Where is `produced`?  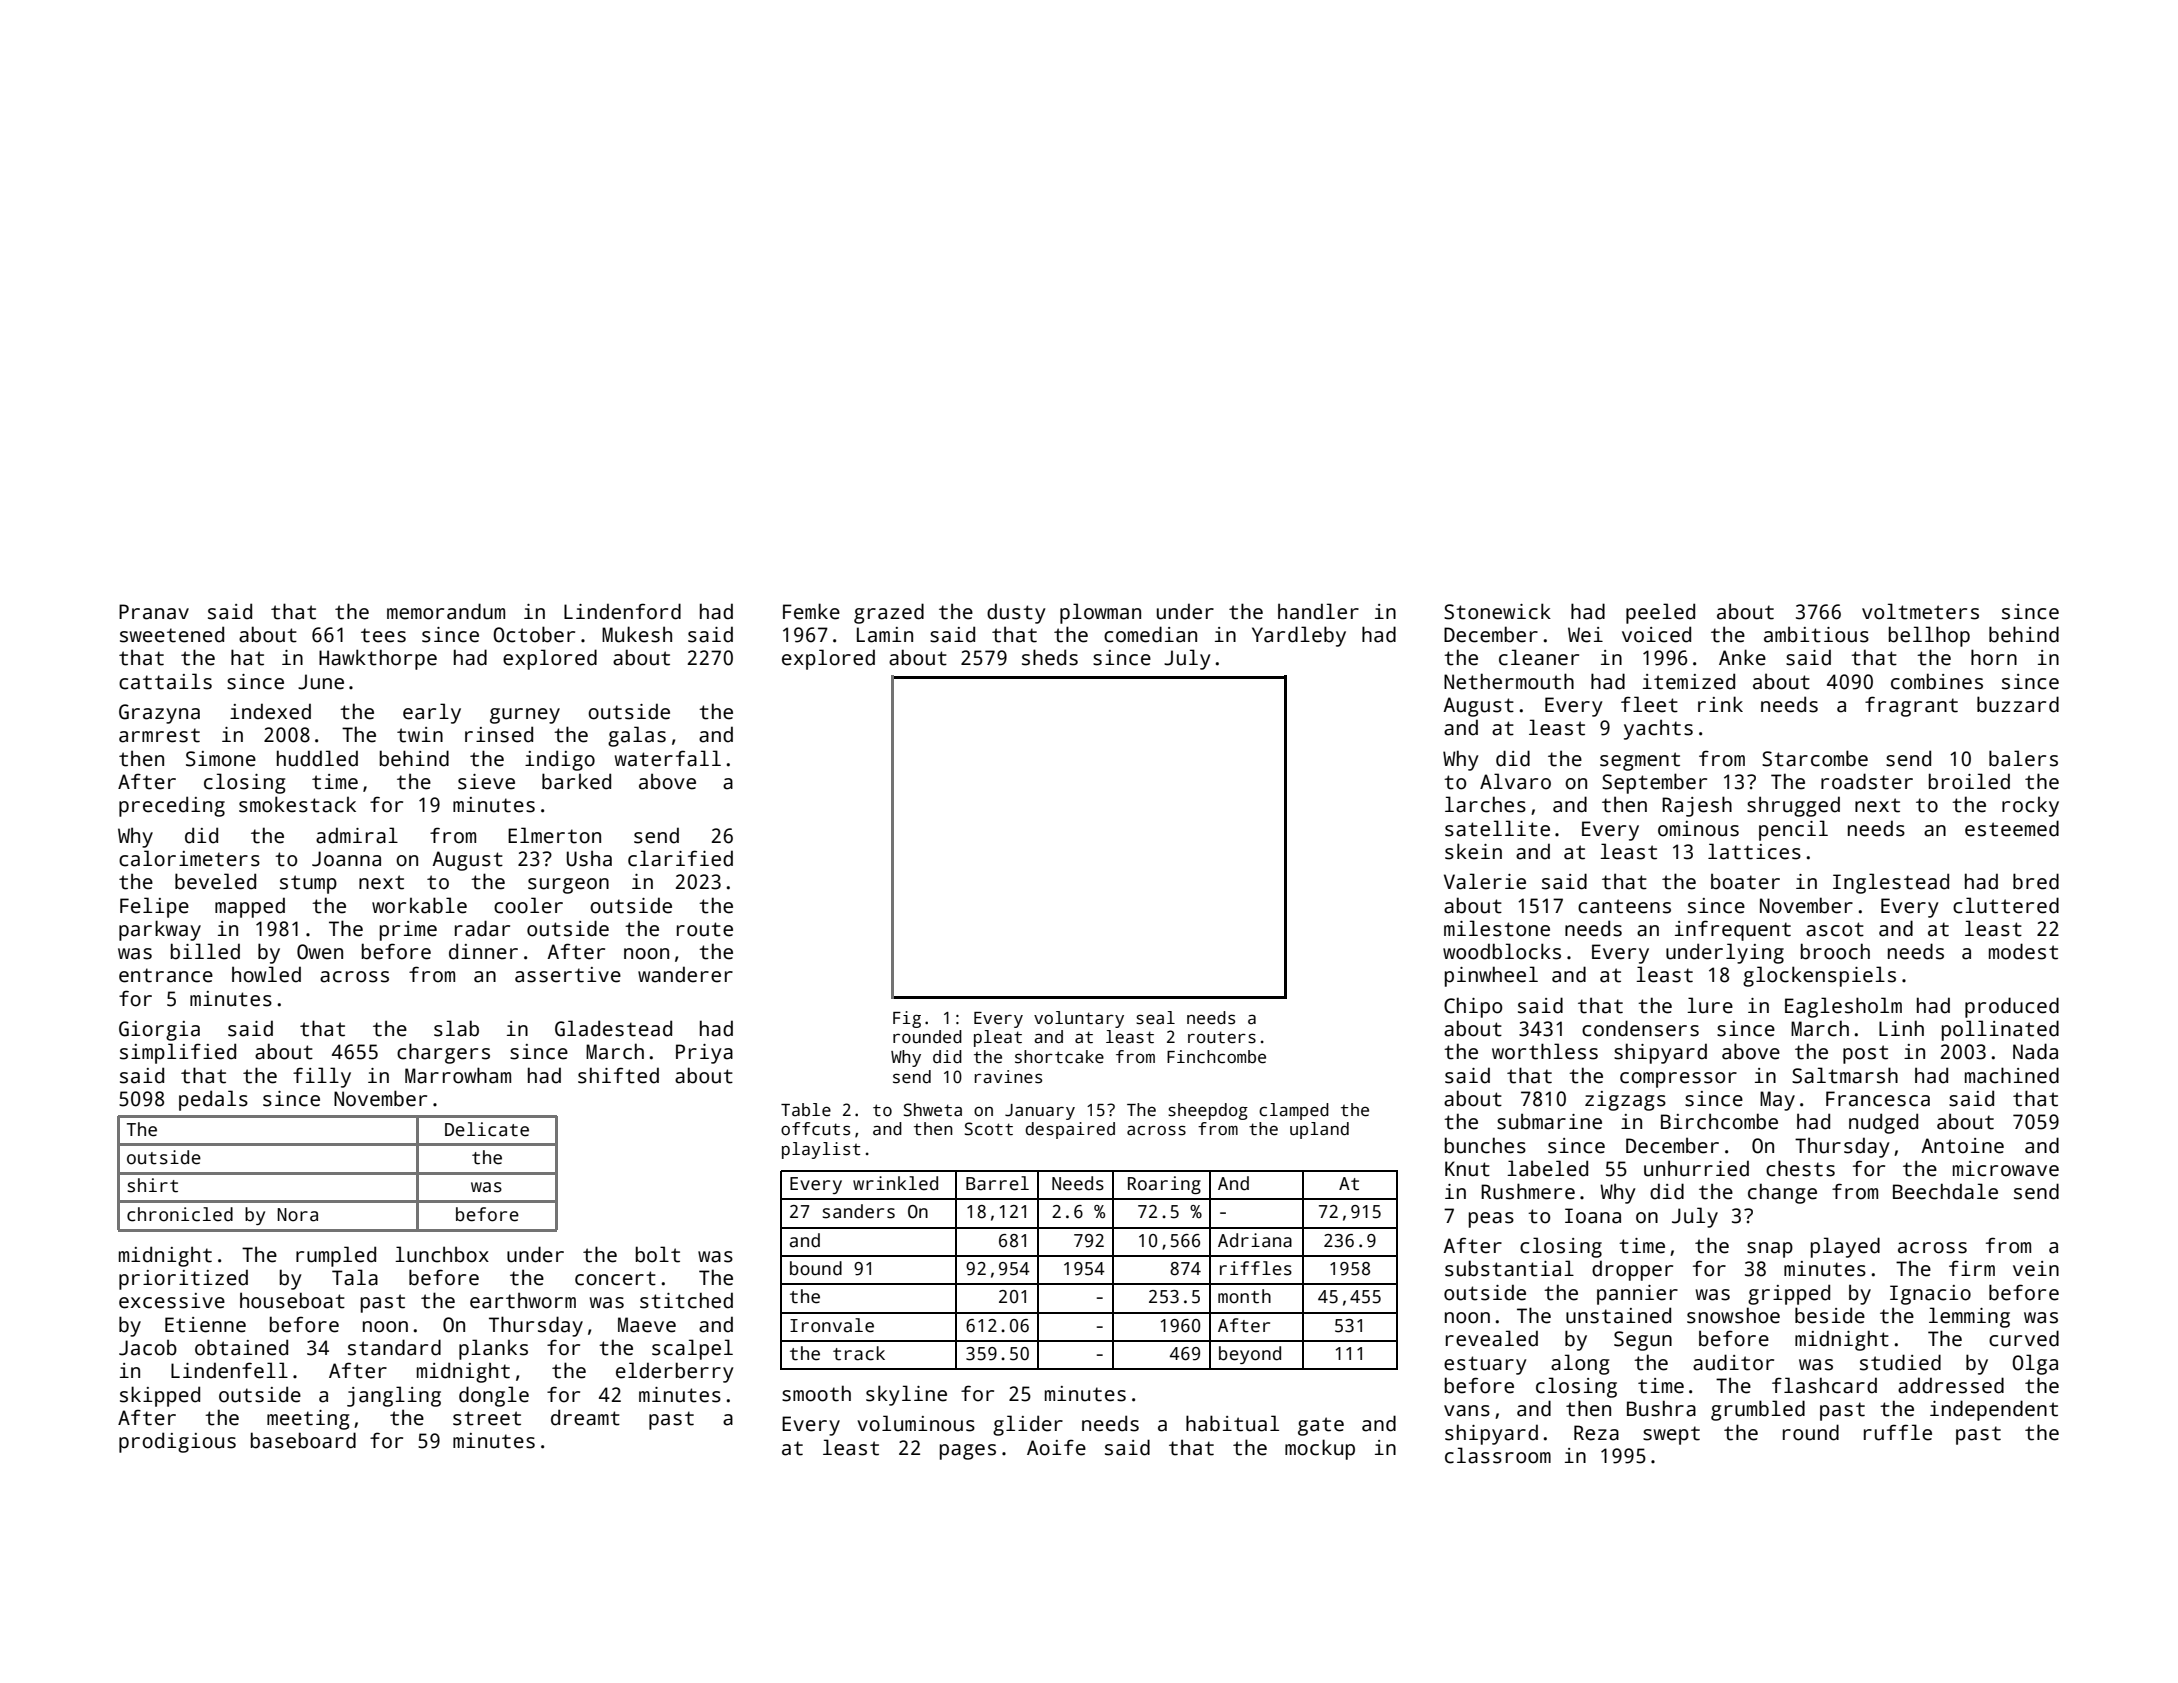
produced is located at coordinates (2012, 1007).
